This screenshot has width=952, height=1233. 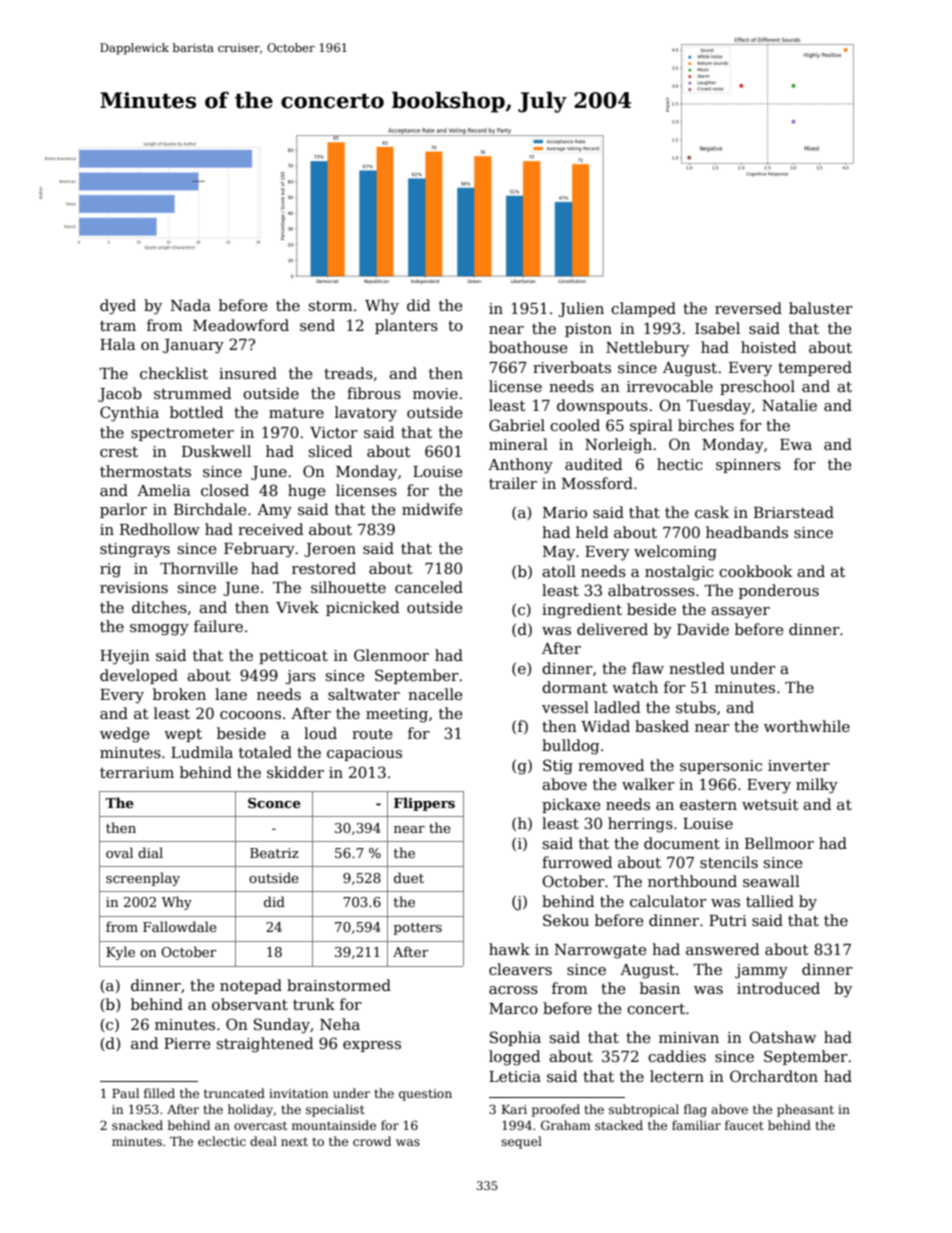 I want to click on sequel, so click(x=521, y=1142).
